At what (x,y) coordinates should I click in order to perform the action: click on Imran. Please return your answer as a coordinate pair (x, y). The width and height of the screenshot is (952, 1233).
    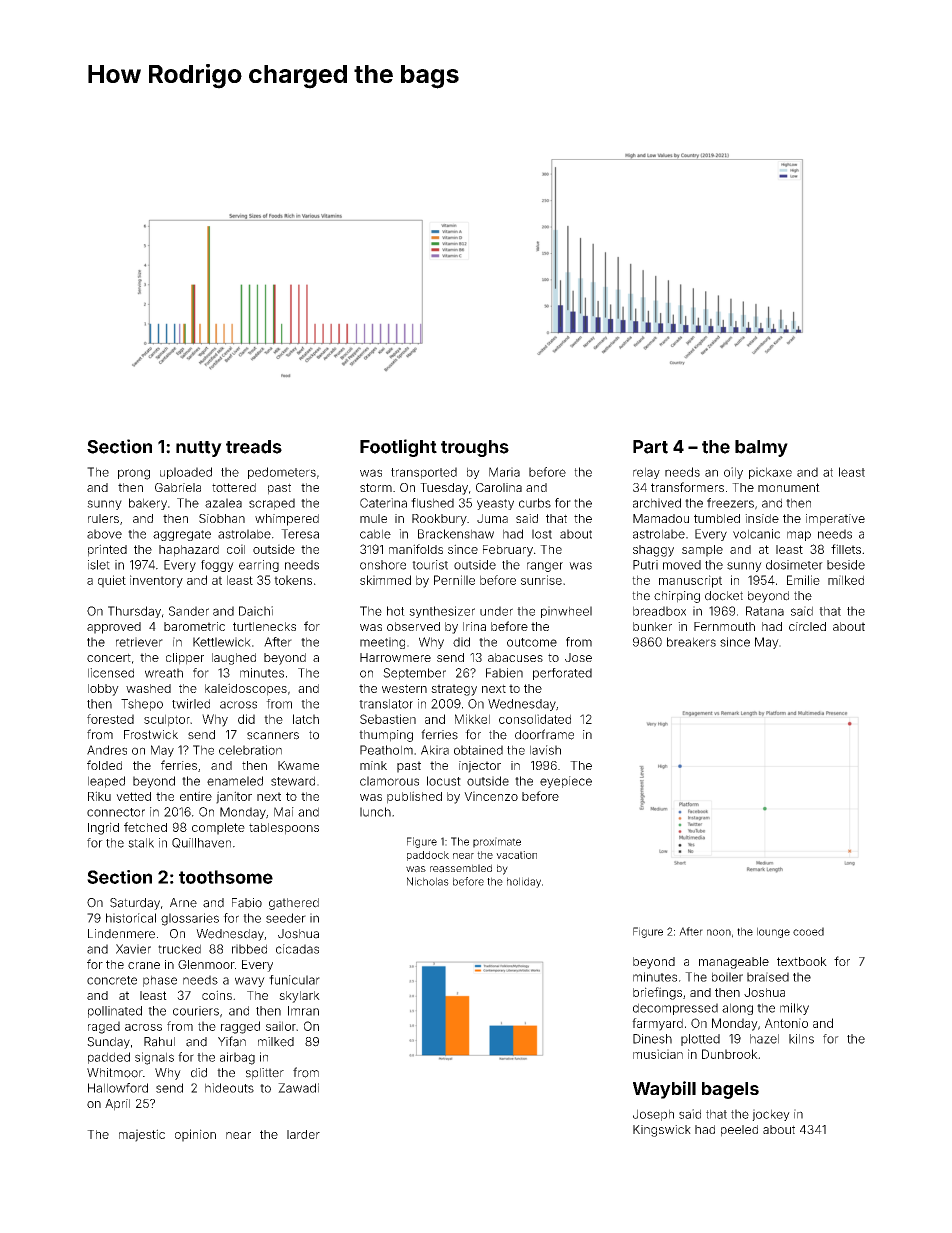
    Looking at the image, I should click on (303, 1011).
